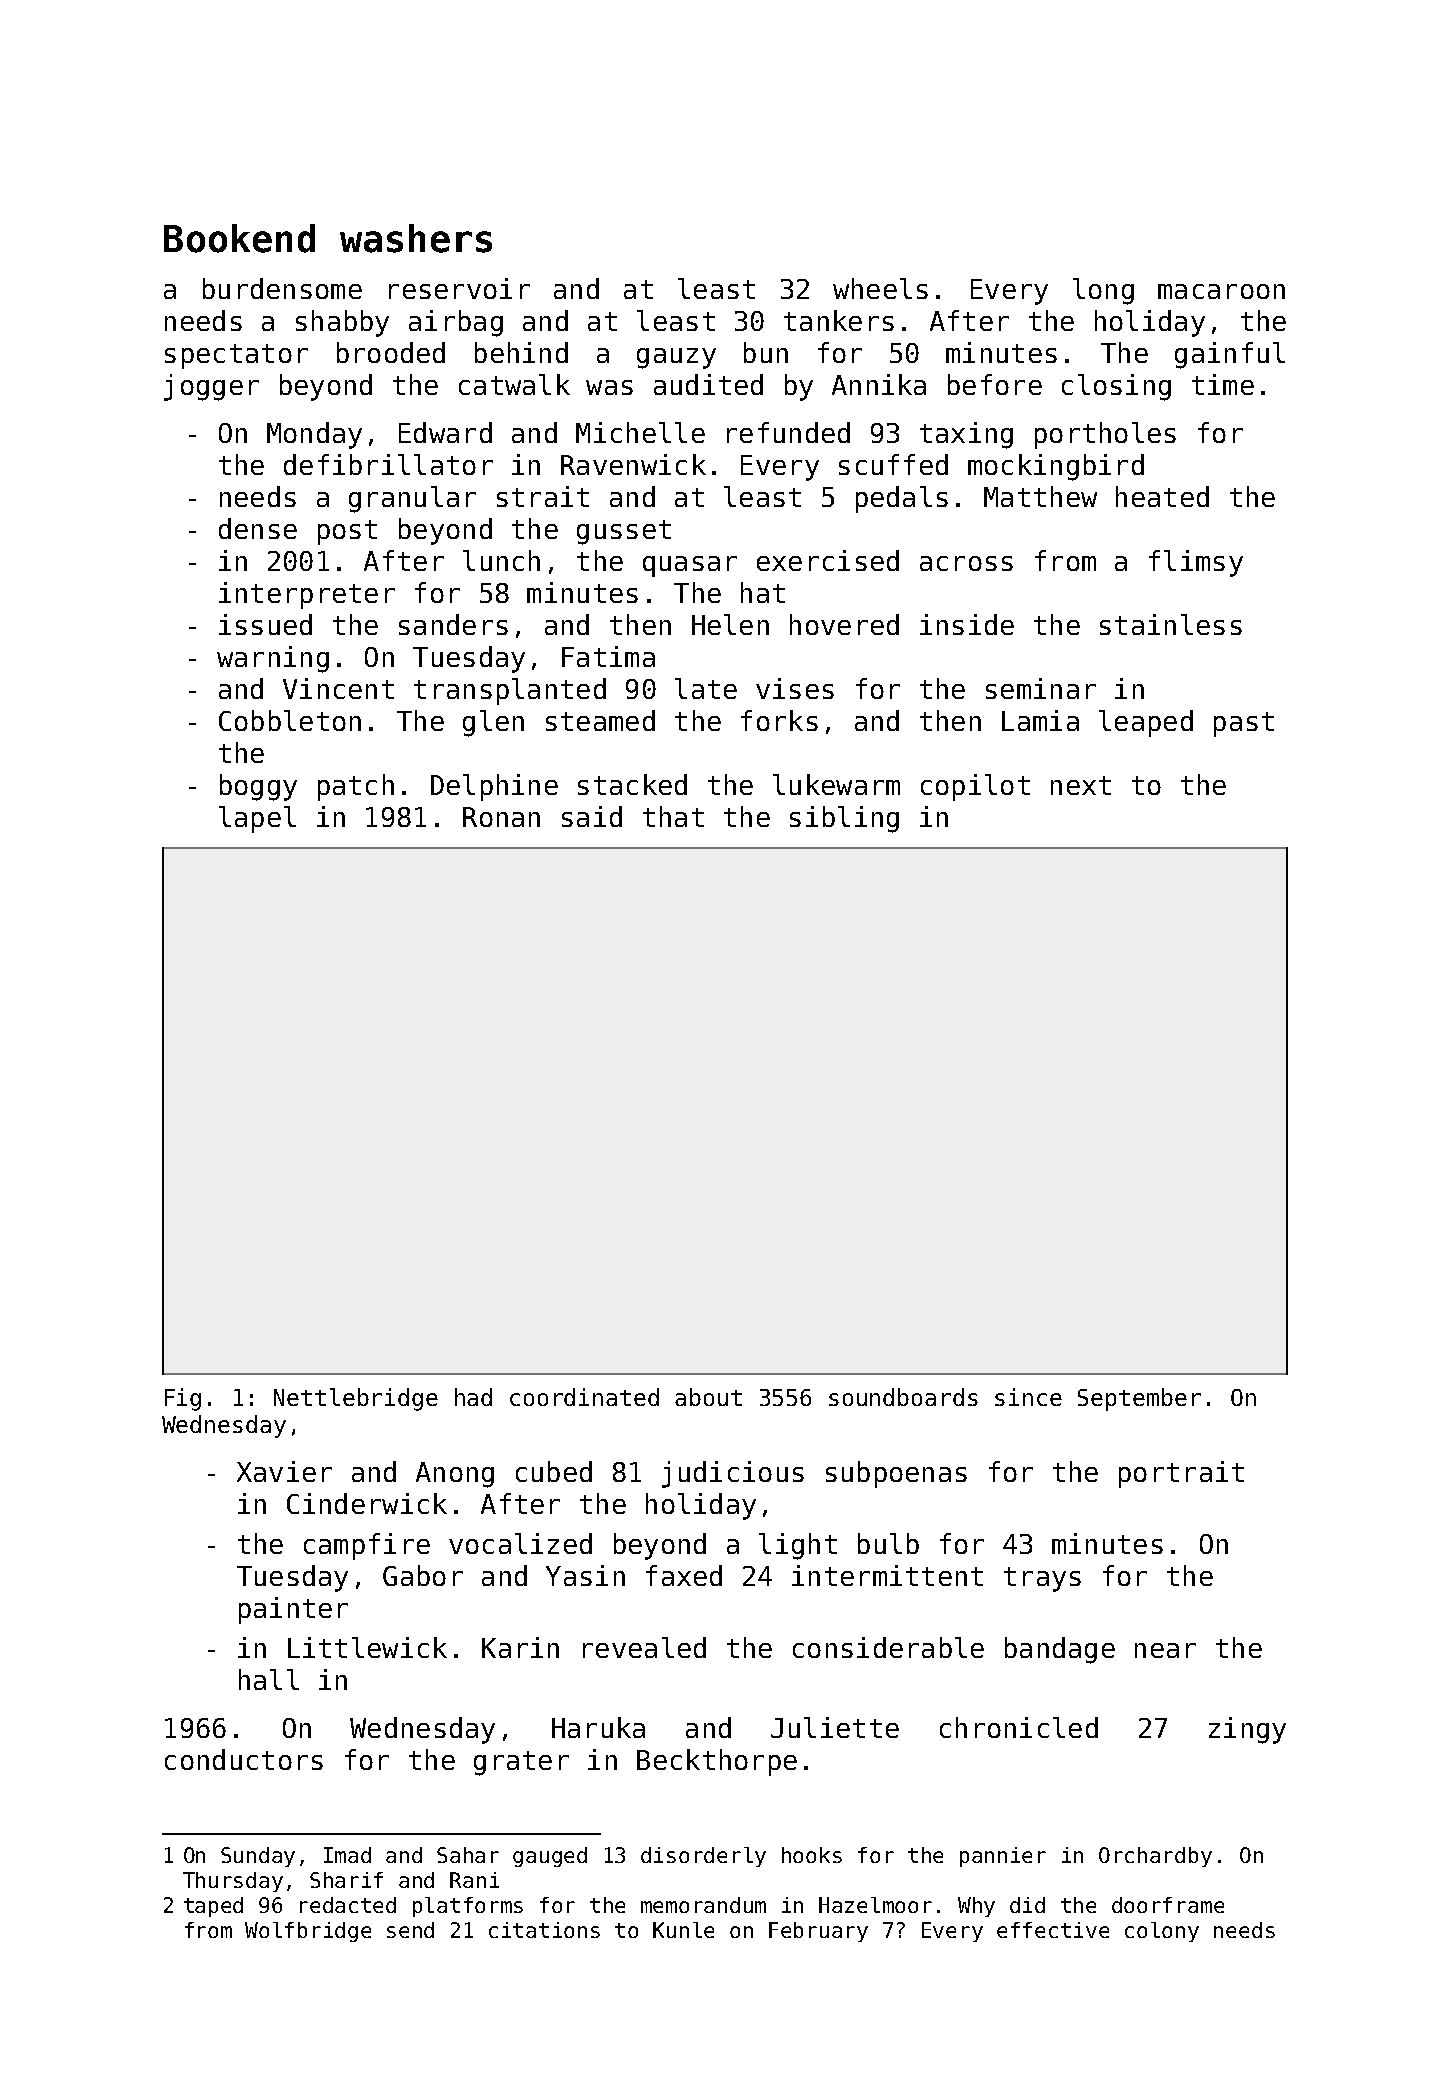 Image resolution: width=1450 pixels, height=2100 pixels. Describe the element at coordinates (1105, 435) in the screenshot. I see `portholes` at that location.
